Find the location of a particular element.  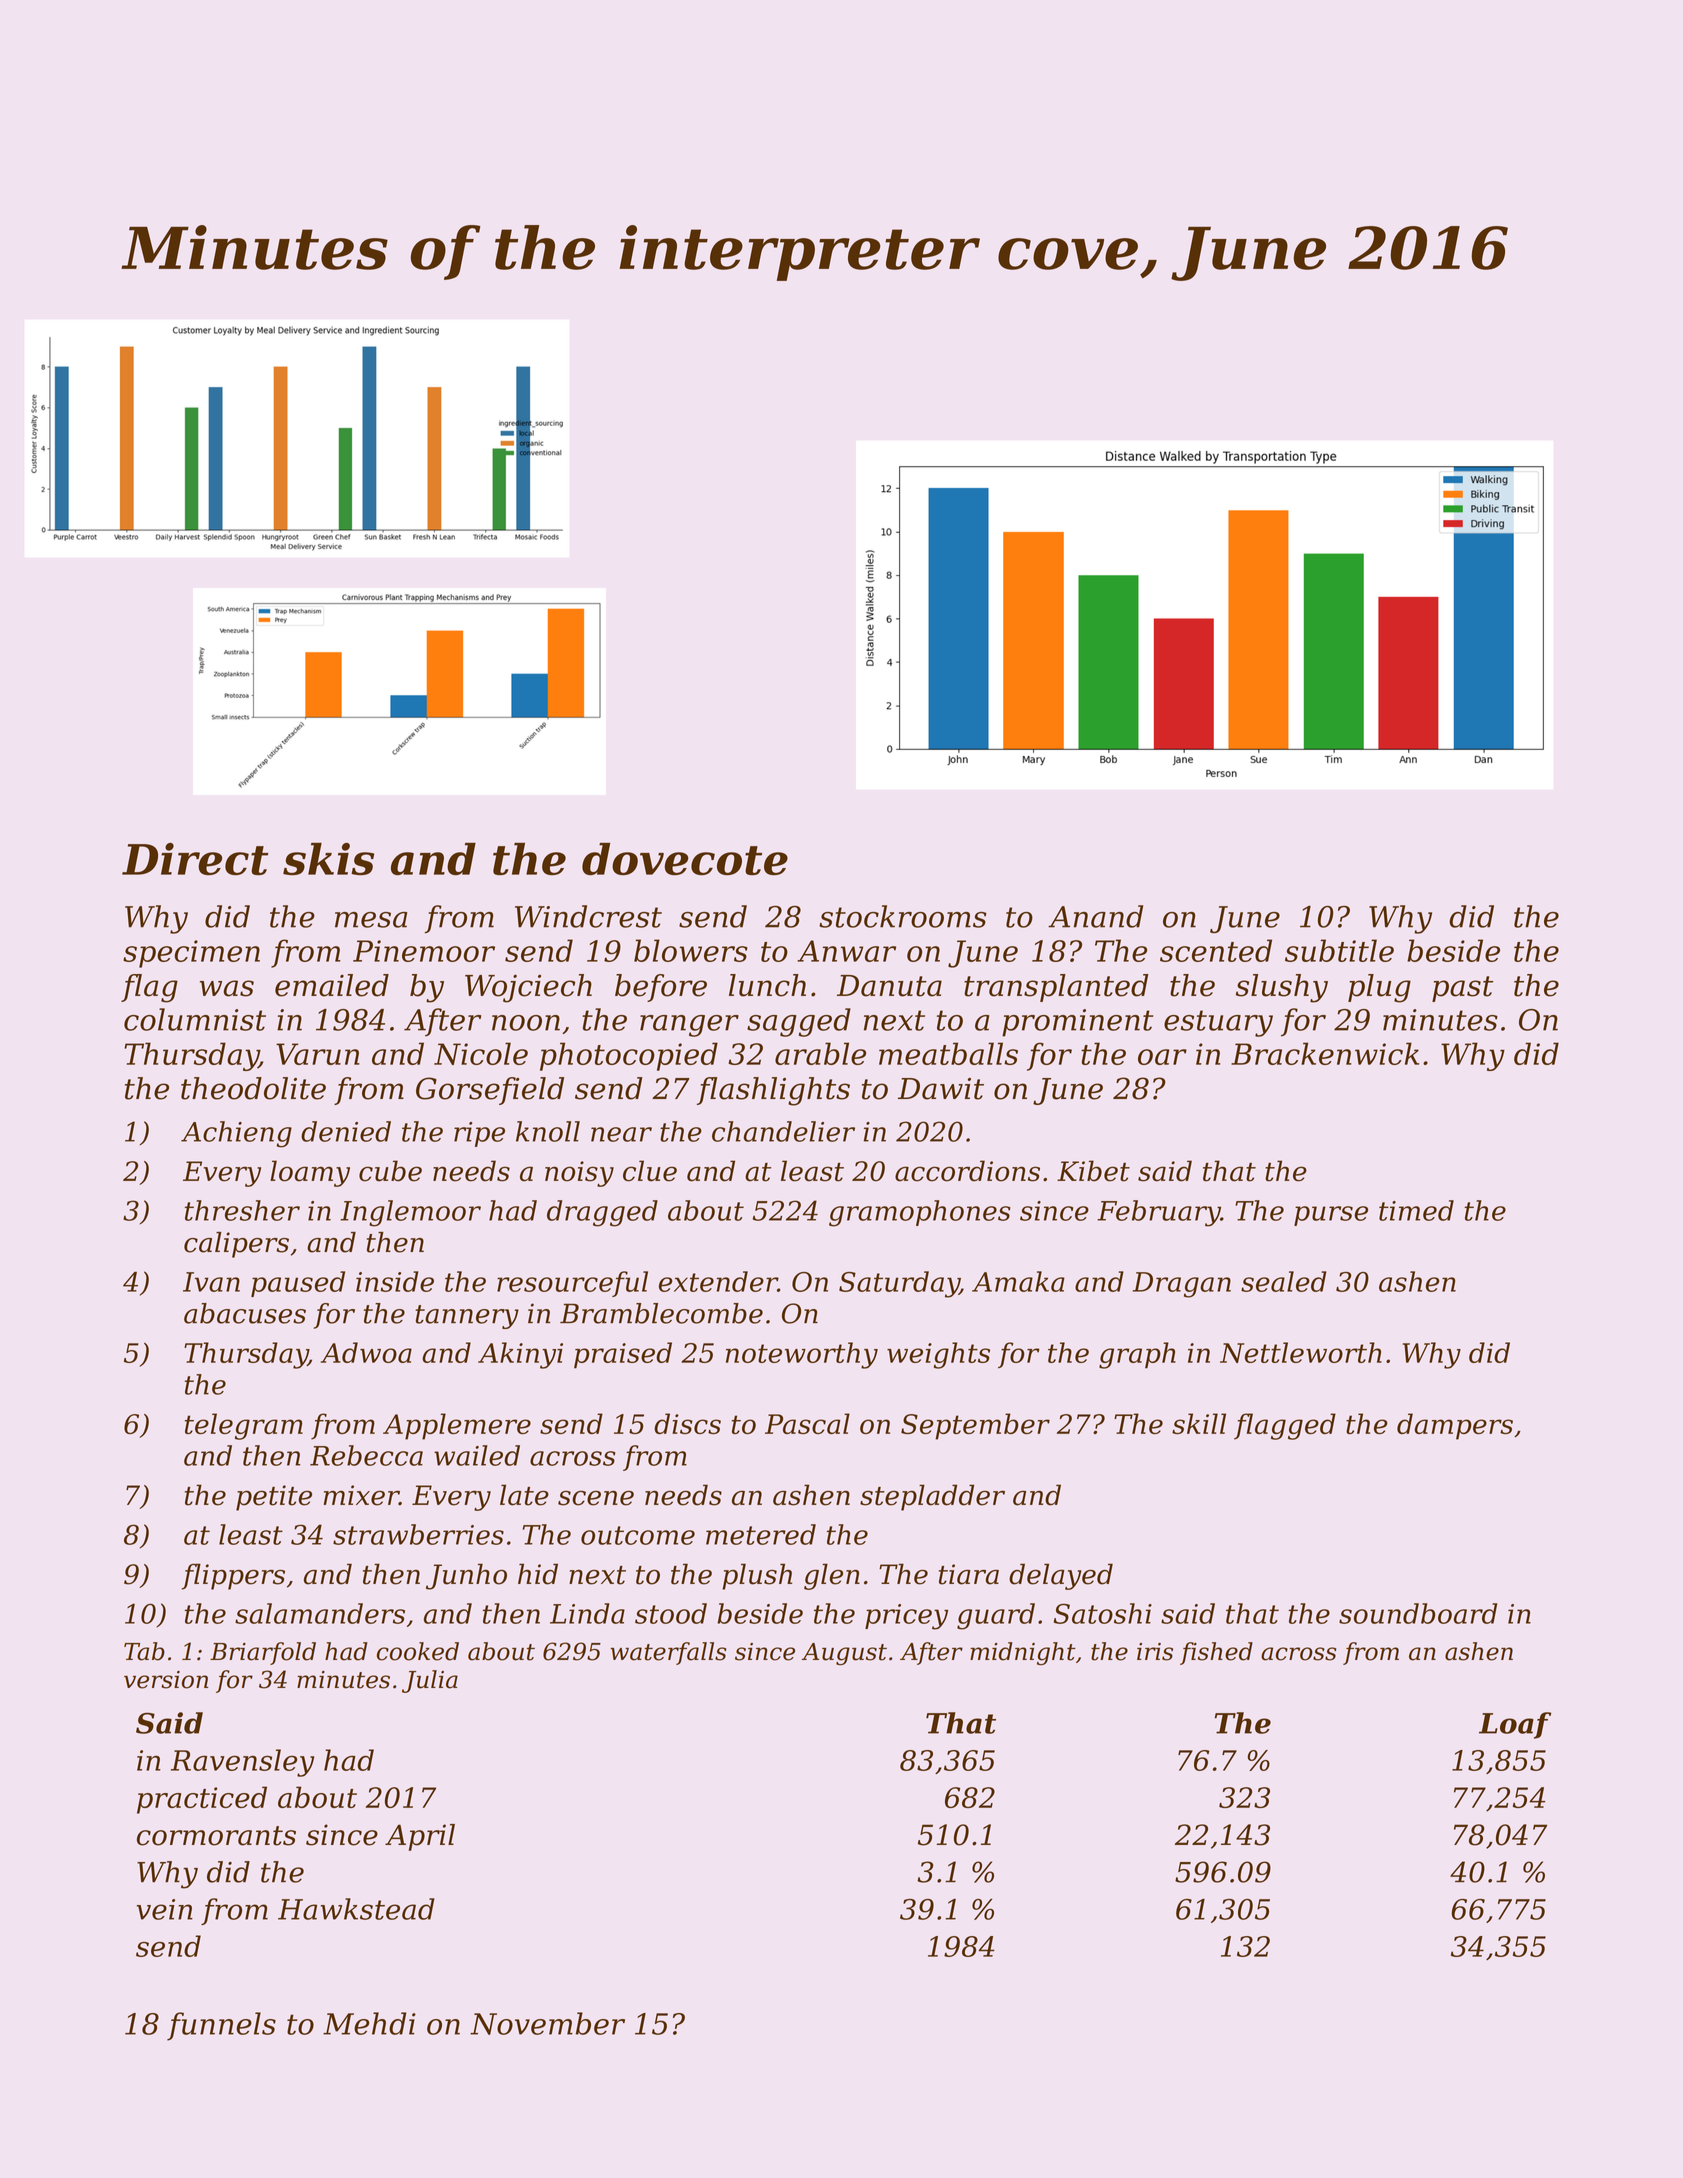

funnels is located at coordinates (221, 2026).
